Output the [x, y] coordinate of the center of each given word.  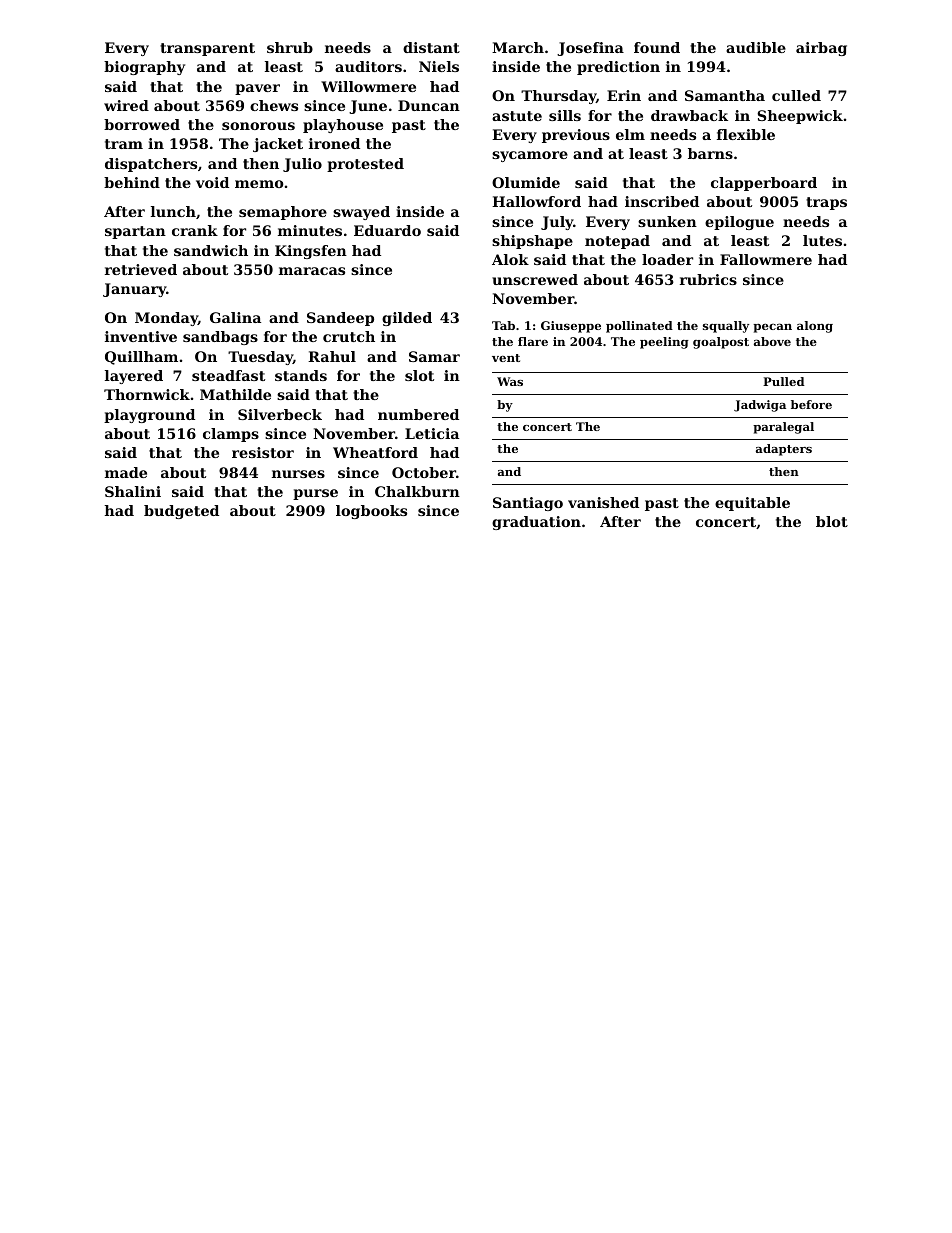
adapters [784, 450]
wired [126, 105]
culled [796, 95]
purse [315, 494]
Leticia [432, 433]
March [518, 47]
